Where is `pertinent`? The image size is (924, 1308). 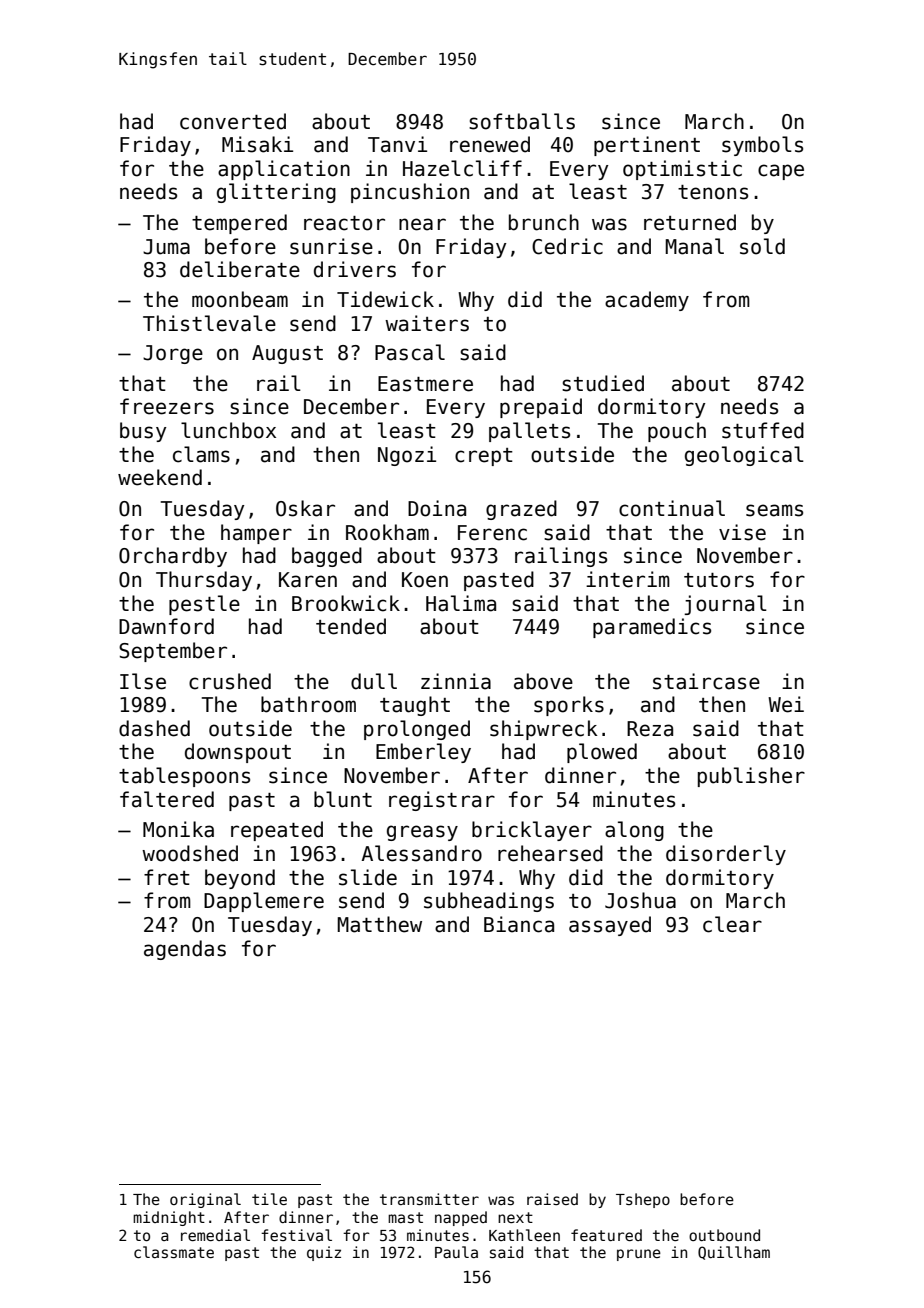 pertinent is located at coordinates (647, 146).
